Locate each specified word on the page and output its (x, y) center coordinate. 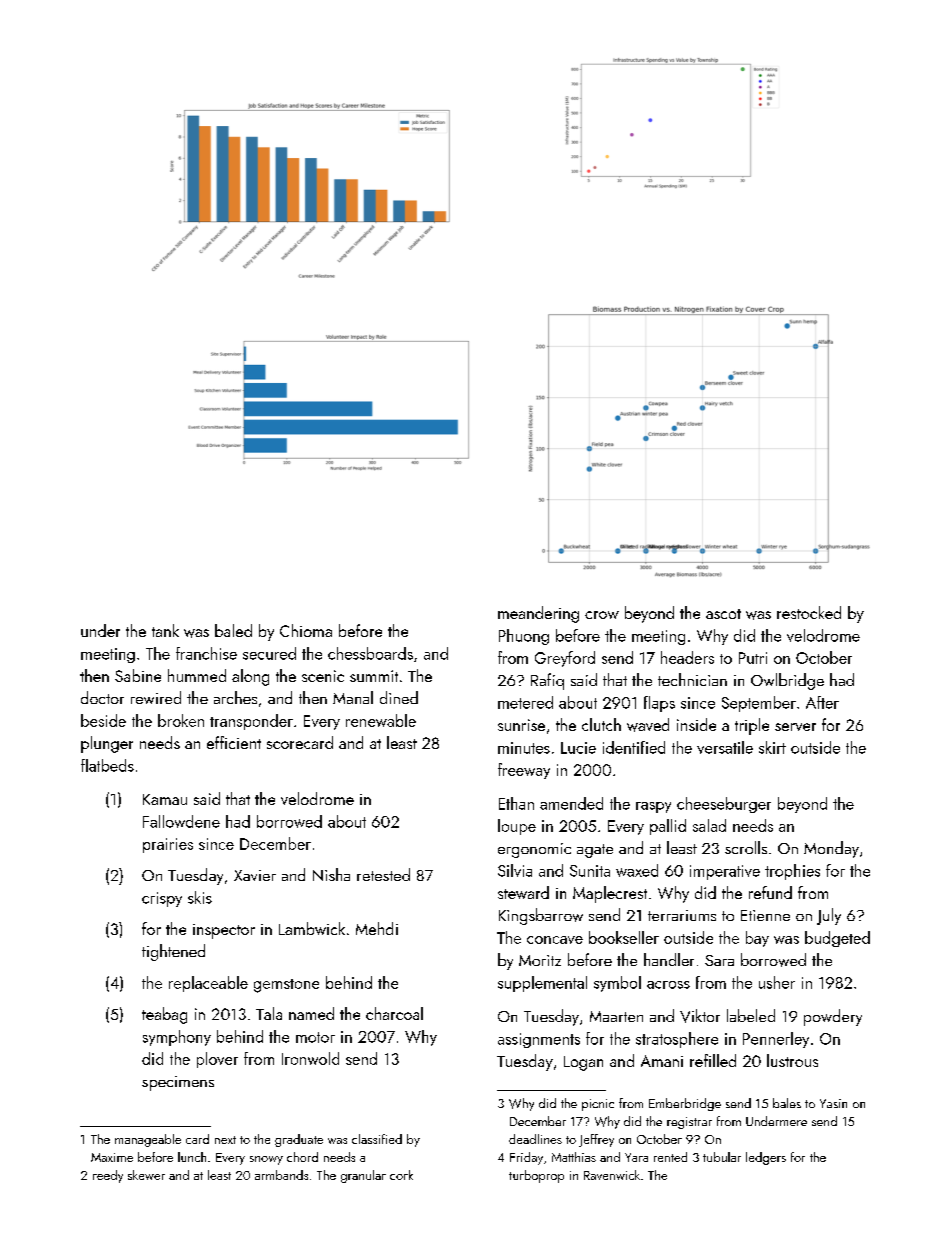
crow (602, 615)
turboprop (536, 1176)
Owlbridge (787, 681)
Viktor (700, 1016)
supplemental (542, 984)
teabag (164, 1015)
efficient (234, 742)
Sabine (138, 675)
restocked (809, 612)
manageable (148, 1140)
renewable (381, 720)
